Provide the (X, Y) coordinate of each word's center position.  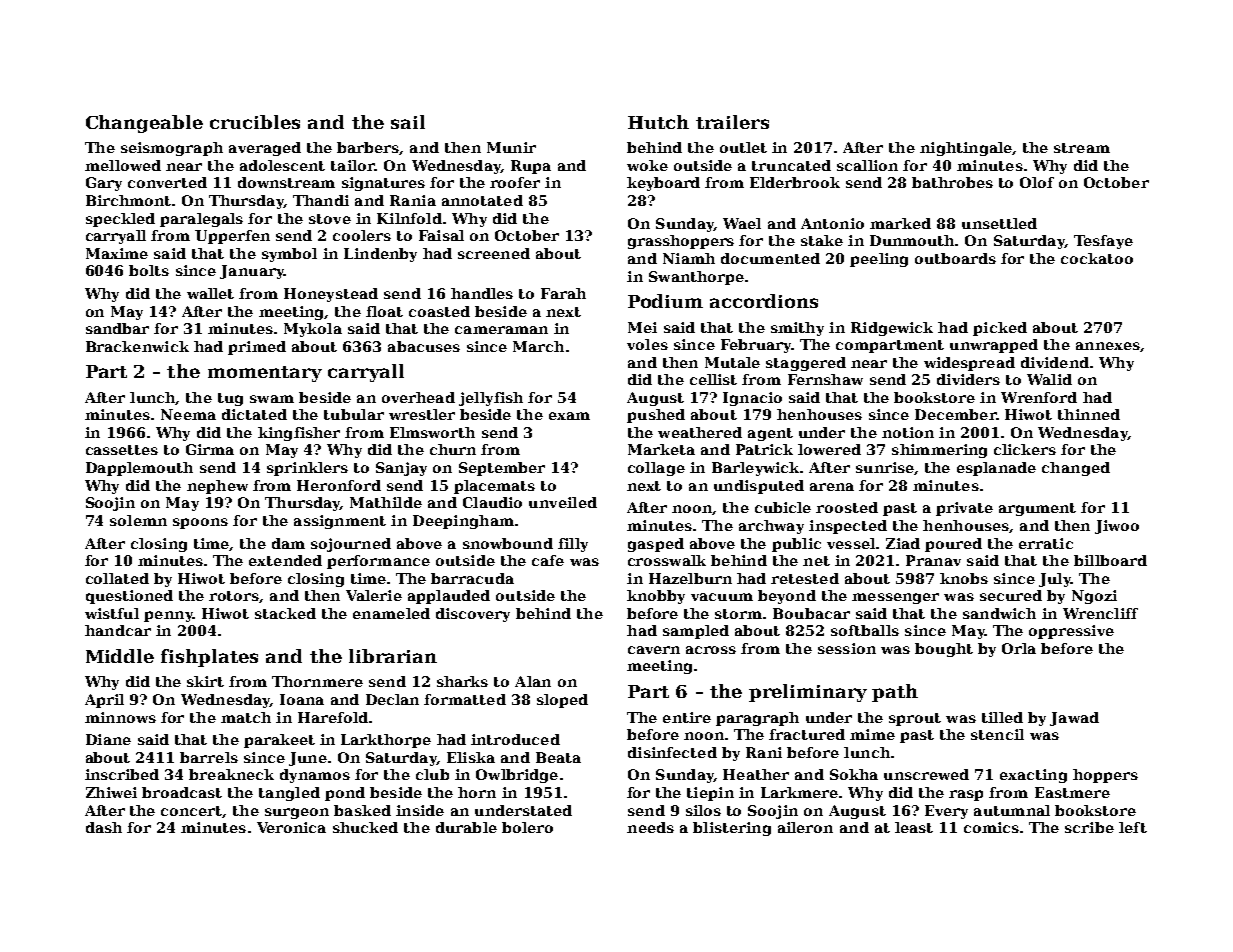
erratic (1046, 543)
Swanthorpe (696, 278)
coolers (362, 235)
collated (117, 578)
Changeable (144, 124)
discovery (473, 615)
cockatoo (1097, 258)
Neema (188, 414)
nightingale (966, 149)
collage (656, 469)
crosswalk (667, 560)
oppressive (1071, 632)
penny (168, 616)
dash (104, 827)
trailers (732, 122)
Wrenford (1039, 397)
